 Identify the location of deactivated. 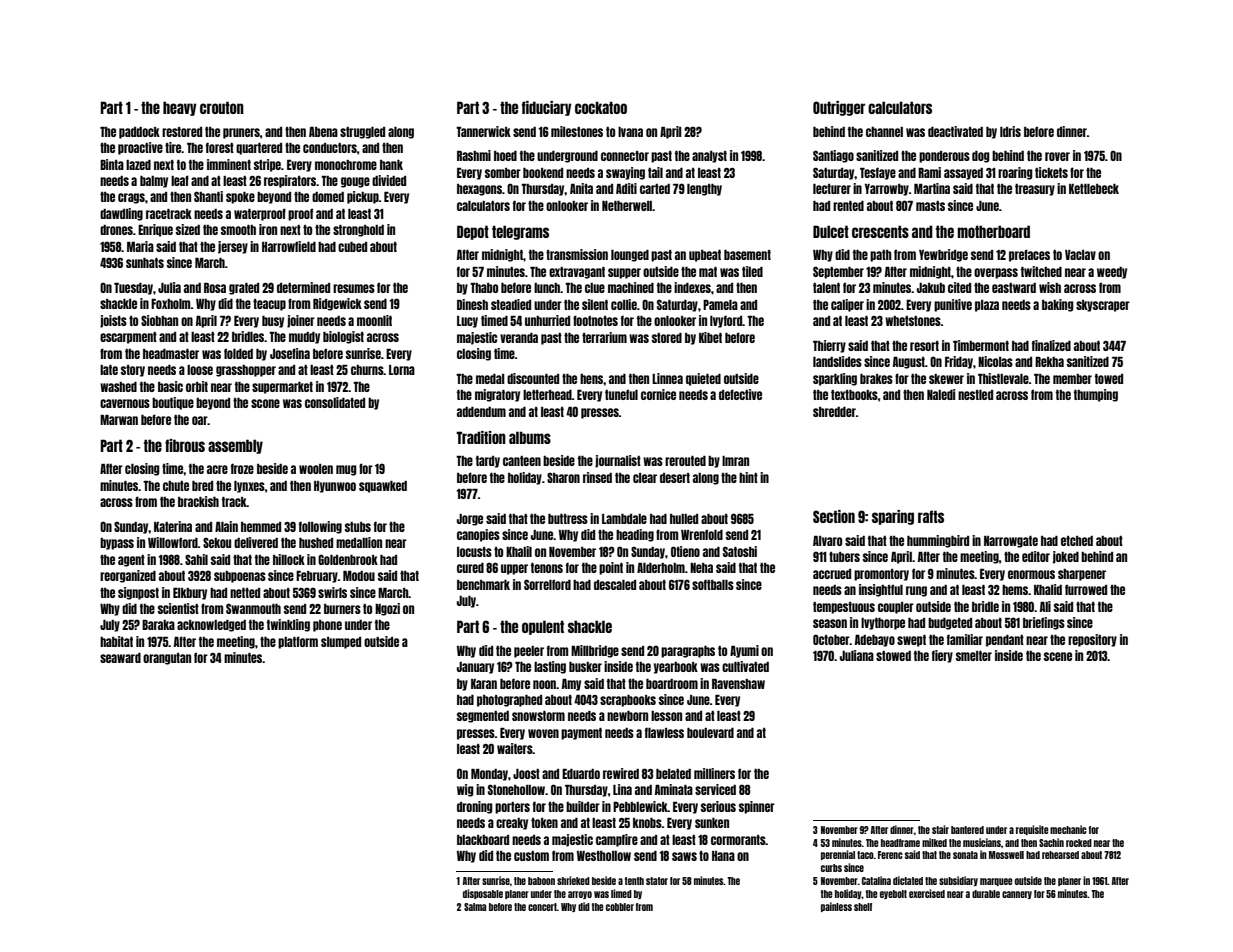
(955, 131).
